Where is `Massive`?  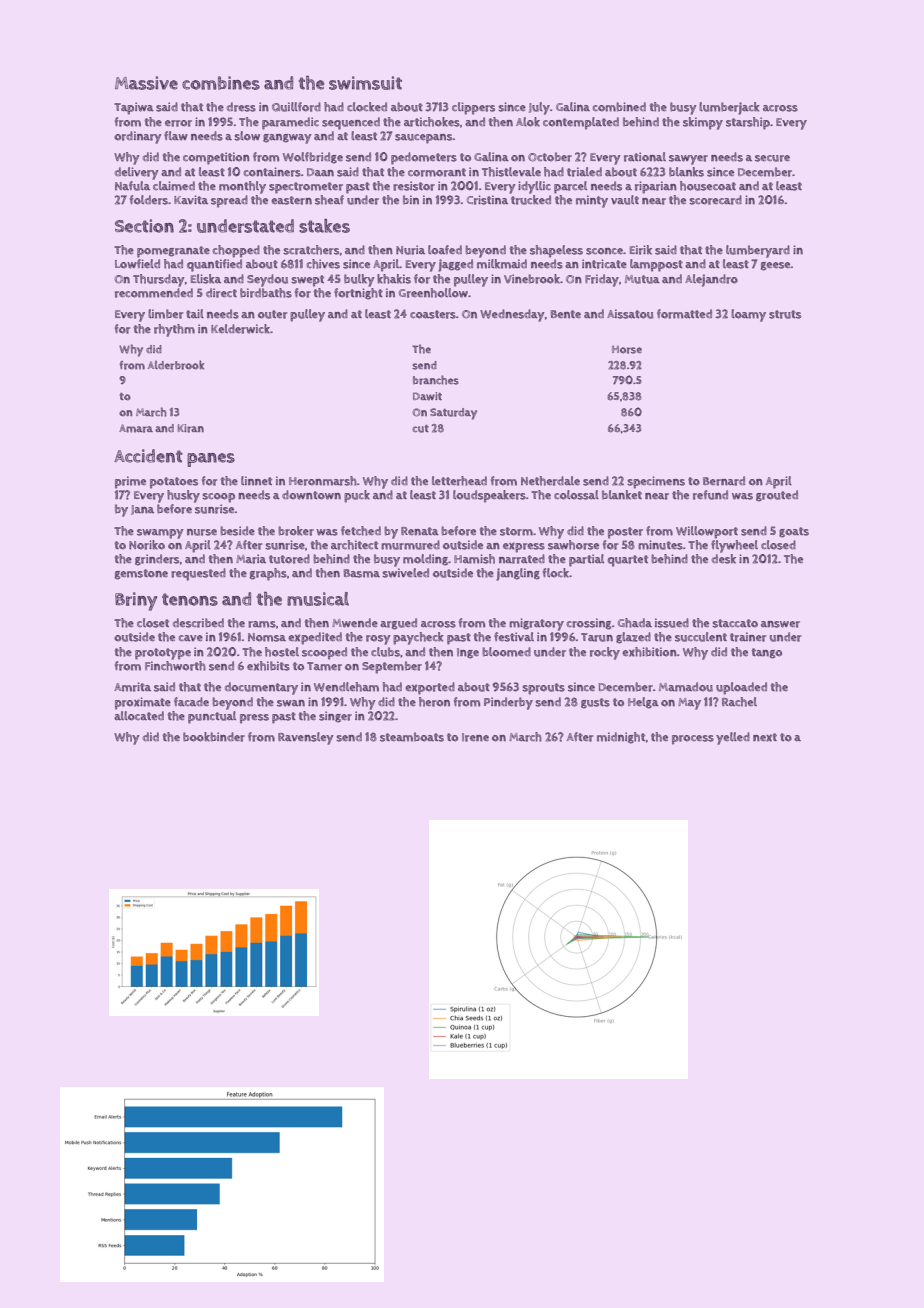
Massive is located at coordinates (146, 83).
